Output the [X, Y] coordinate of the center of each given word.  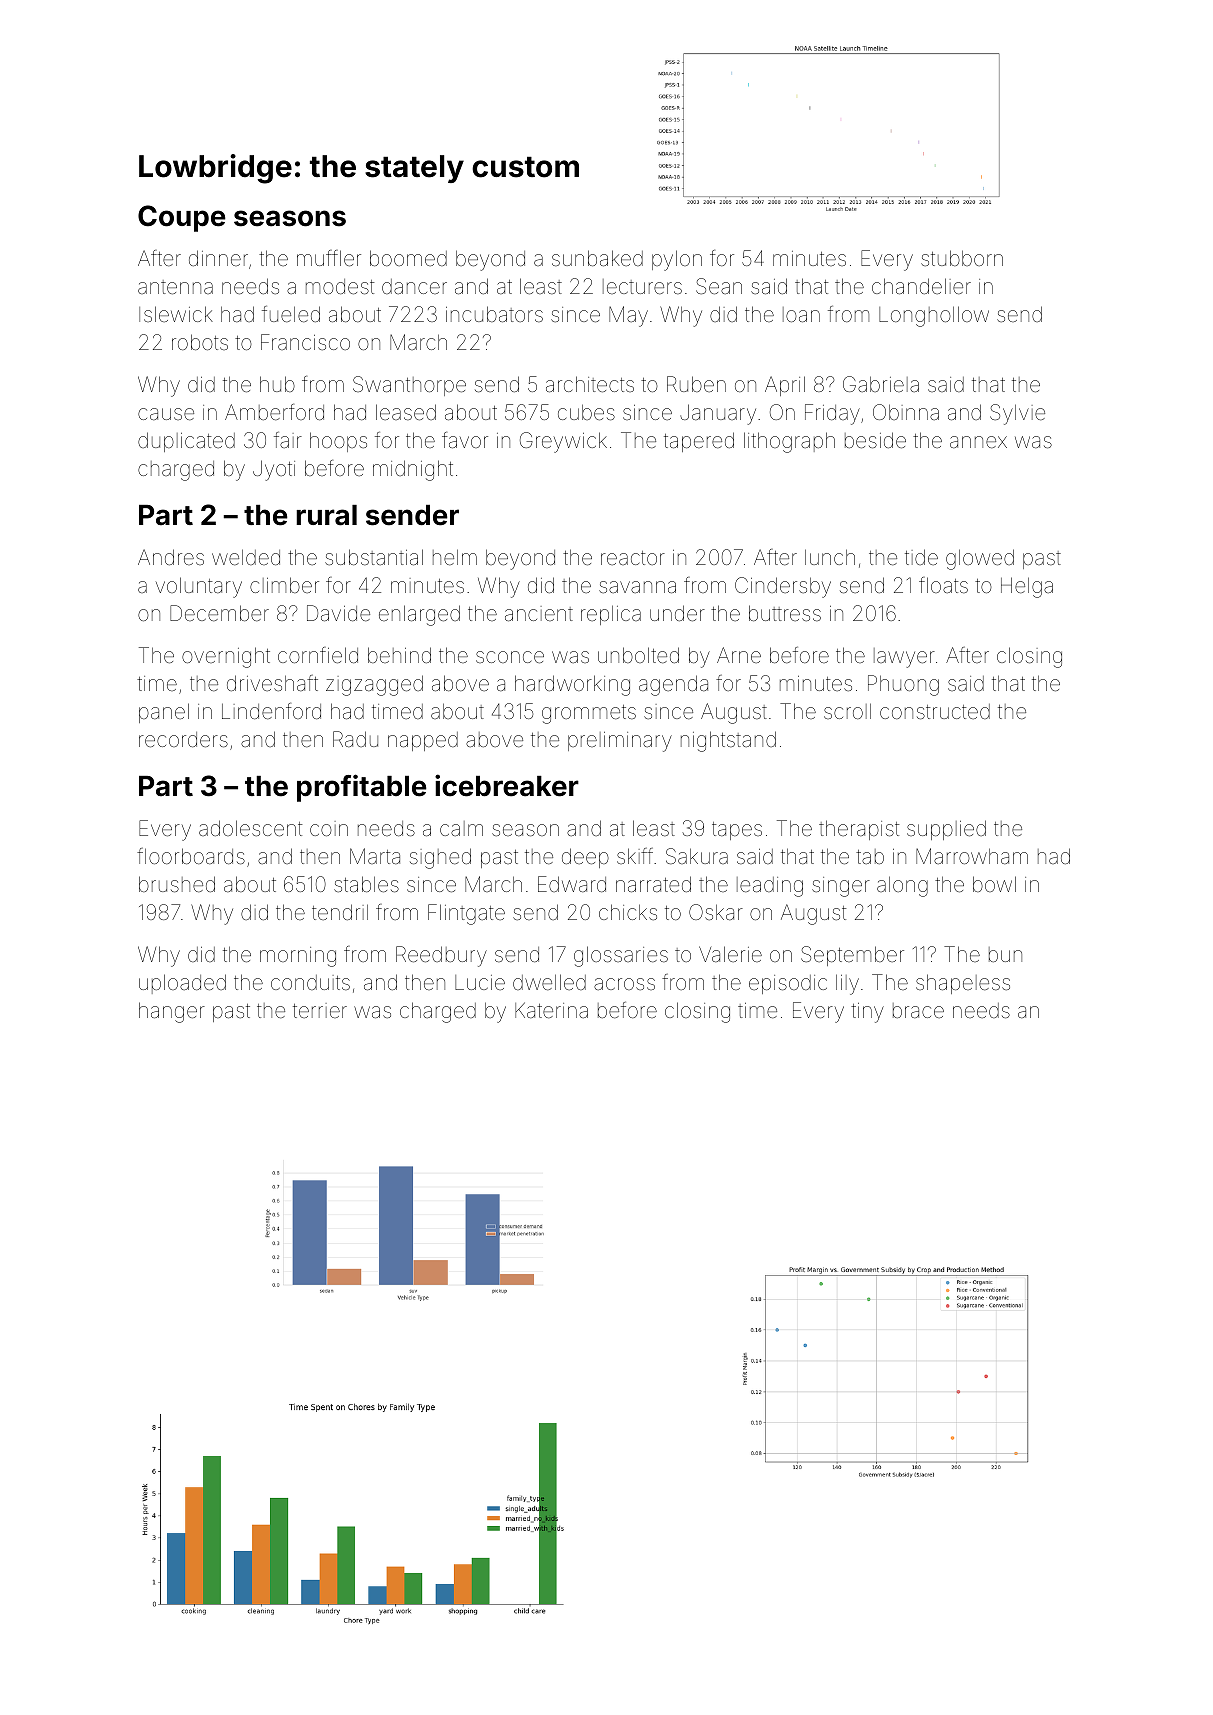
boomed [408, 258]
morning [298, 957]
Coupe [182, 218]
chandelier [921, 286]
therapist [859, 830]
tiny [867, 1013]
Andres [171, 557]
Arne [739, 655]
